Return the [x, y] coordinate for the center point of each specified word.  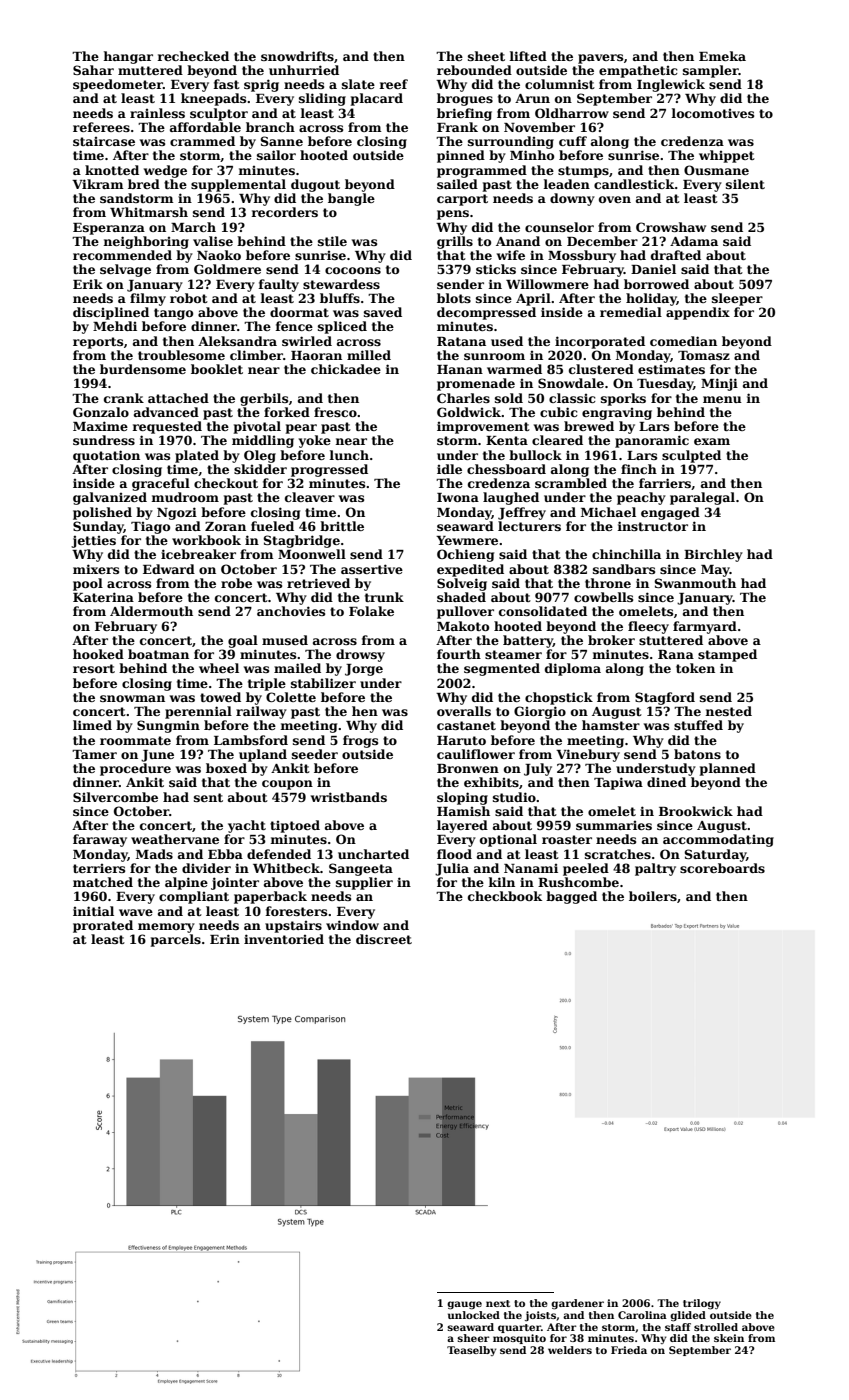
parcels [176, 940]
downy [572, 199]
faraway [100, 840]
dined [666, 782]
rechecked [193, 56]
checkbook [505, 896]
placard [377, 99]
